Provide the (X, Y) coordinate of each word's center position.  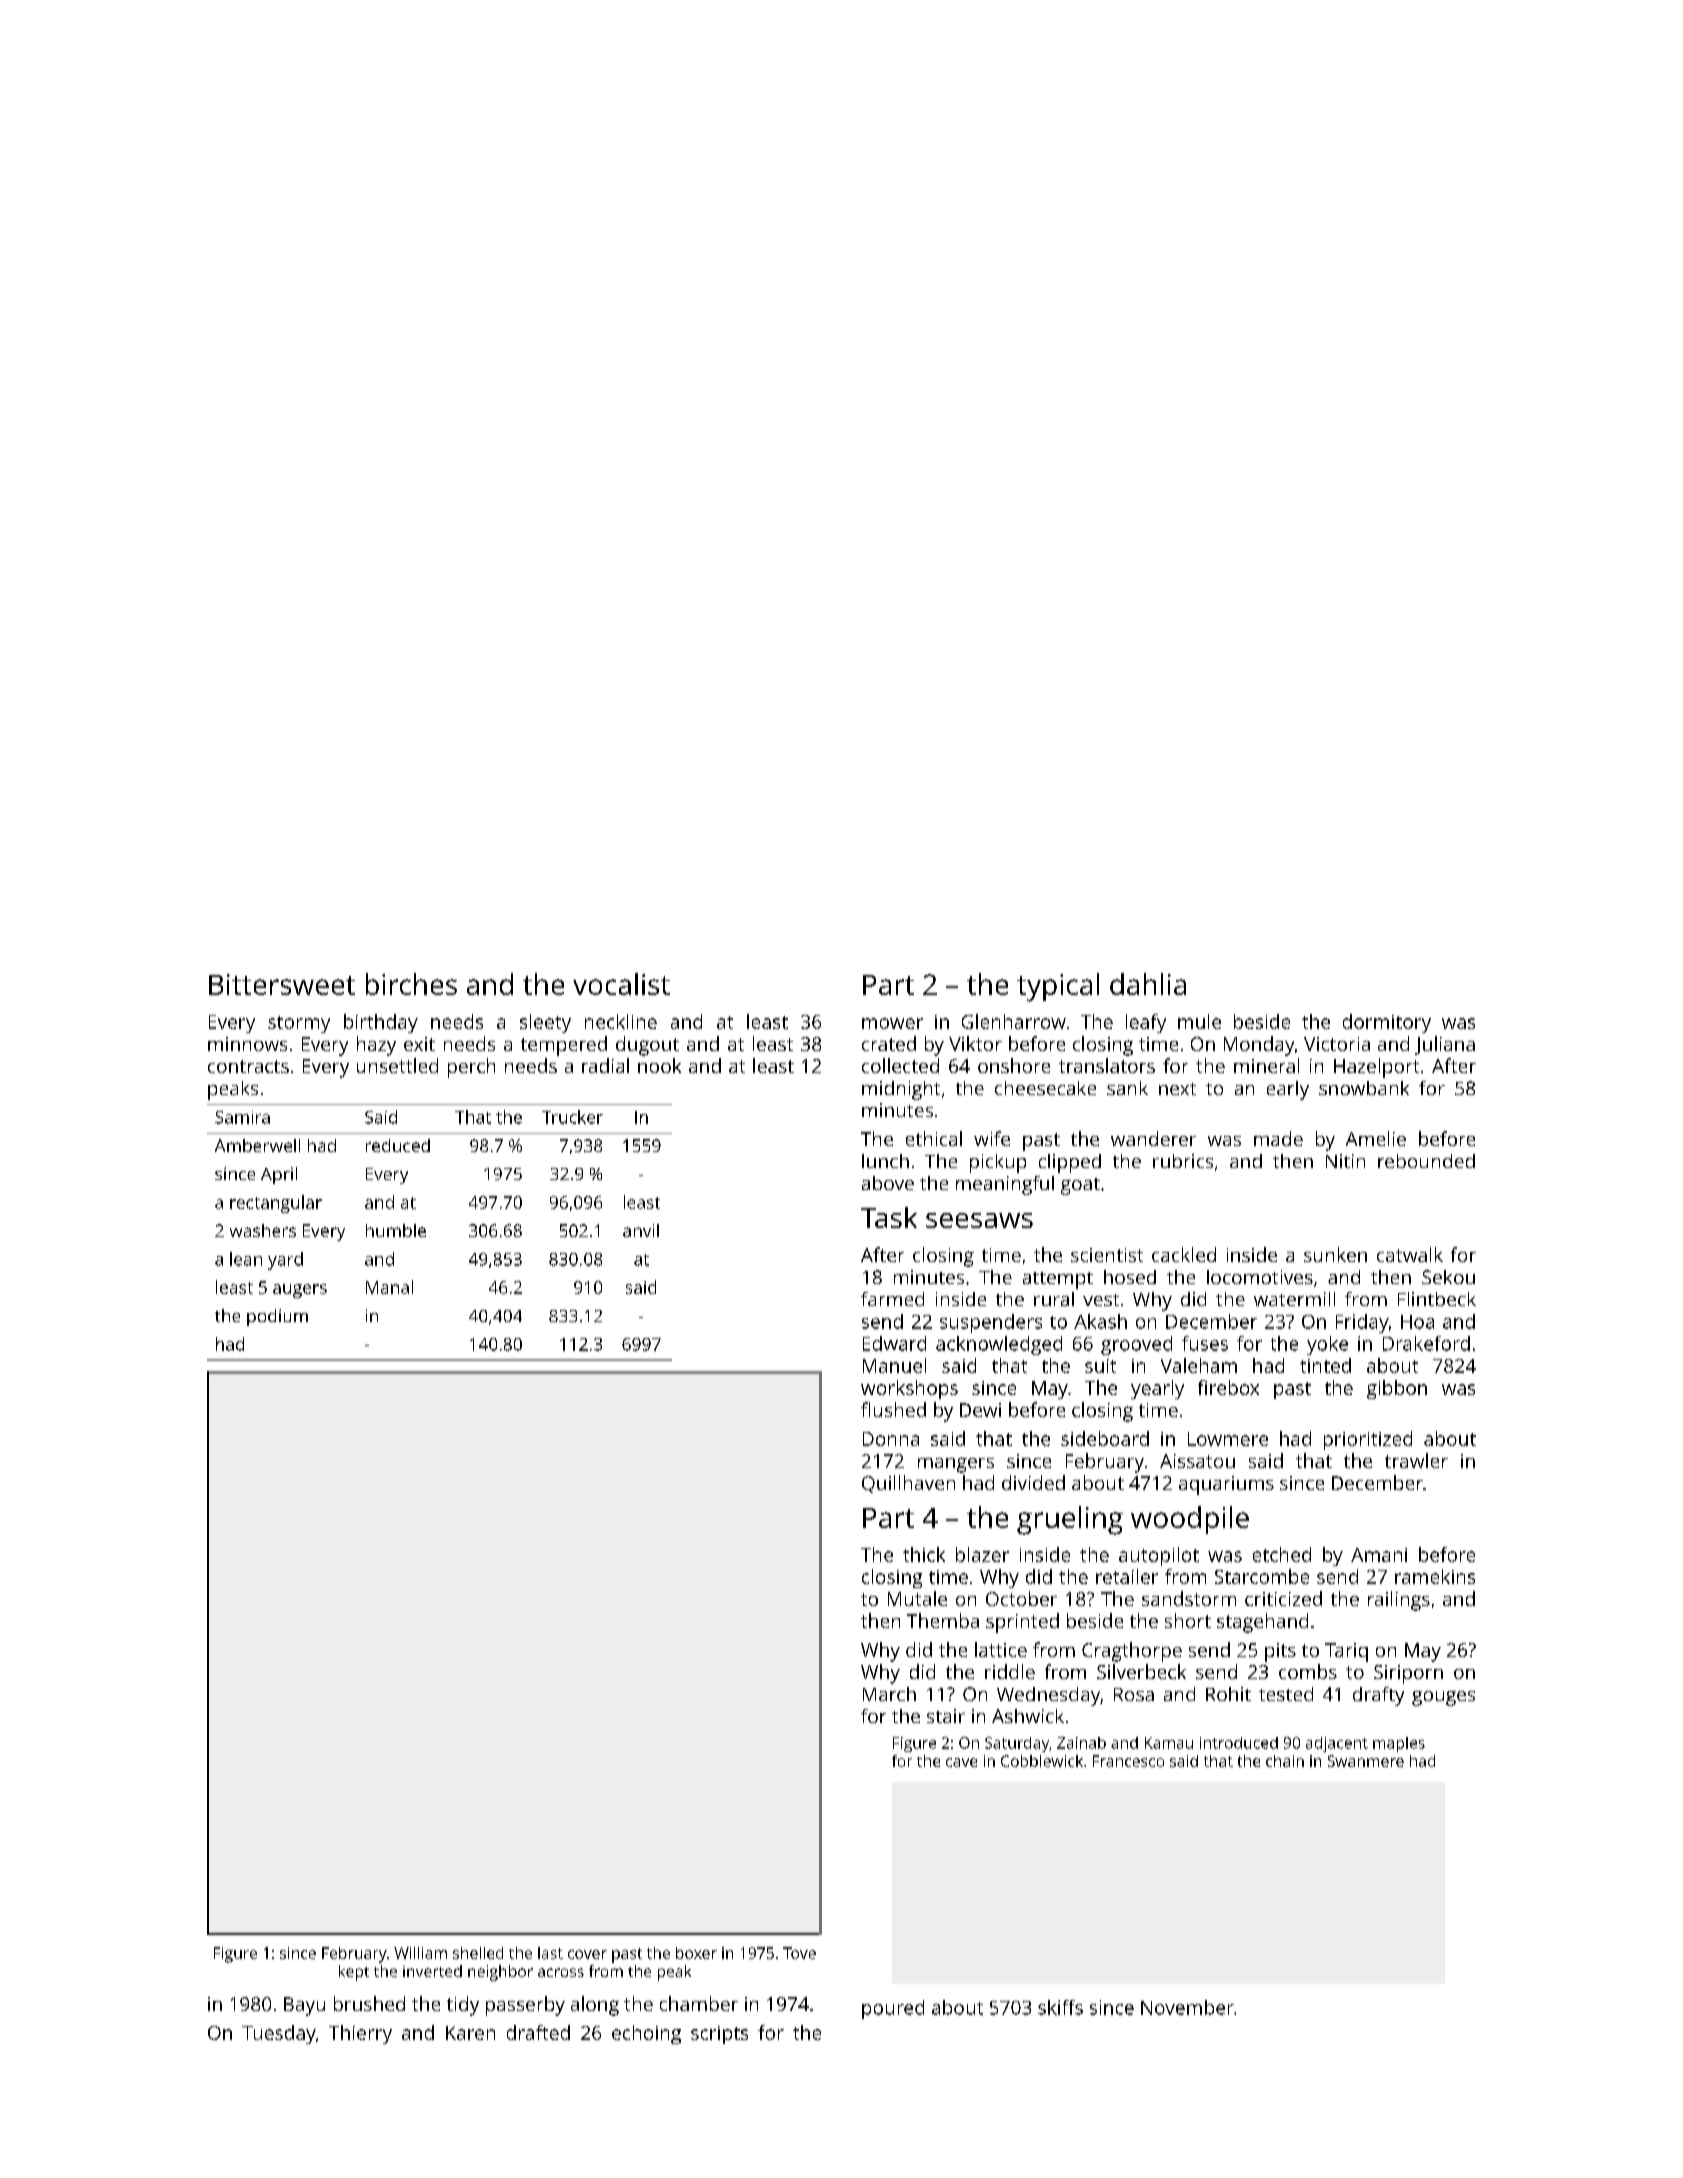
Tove (799, 1953)
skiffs (1060, 2007)
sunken (1335, 1254)
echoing (646, 2034)
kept (354, 1973)
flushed (893, 1409)
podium (277, 1317)
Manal (389, 1287)
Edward (894, 1343)
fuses (1205, 1343)
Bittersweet (282, 984)
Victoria (1337, 1044)
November (1187, 2007)
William (420, 1953)
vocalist (621, 984)
